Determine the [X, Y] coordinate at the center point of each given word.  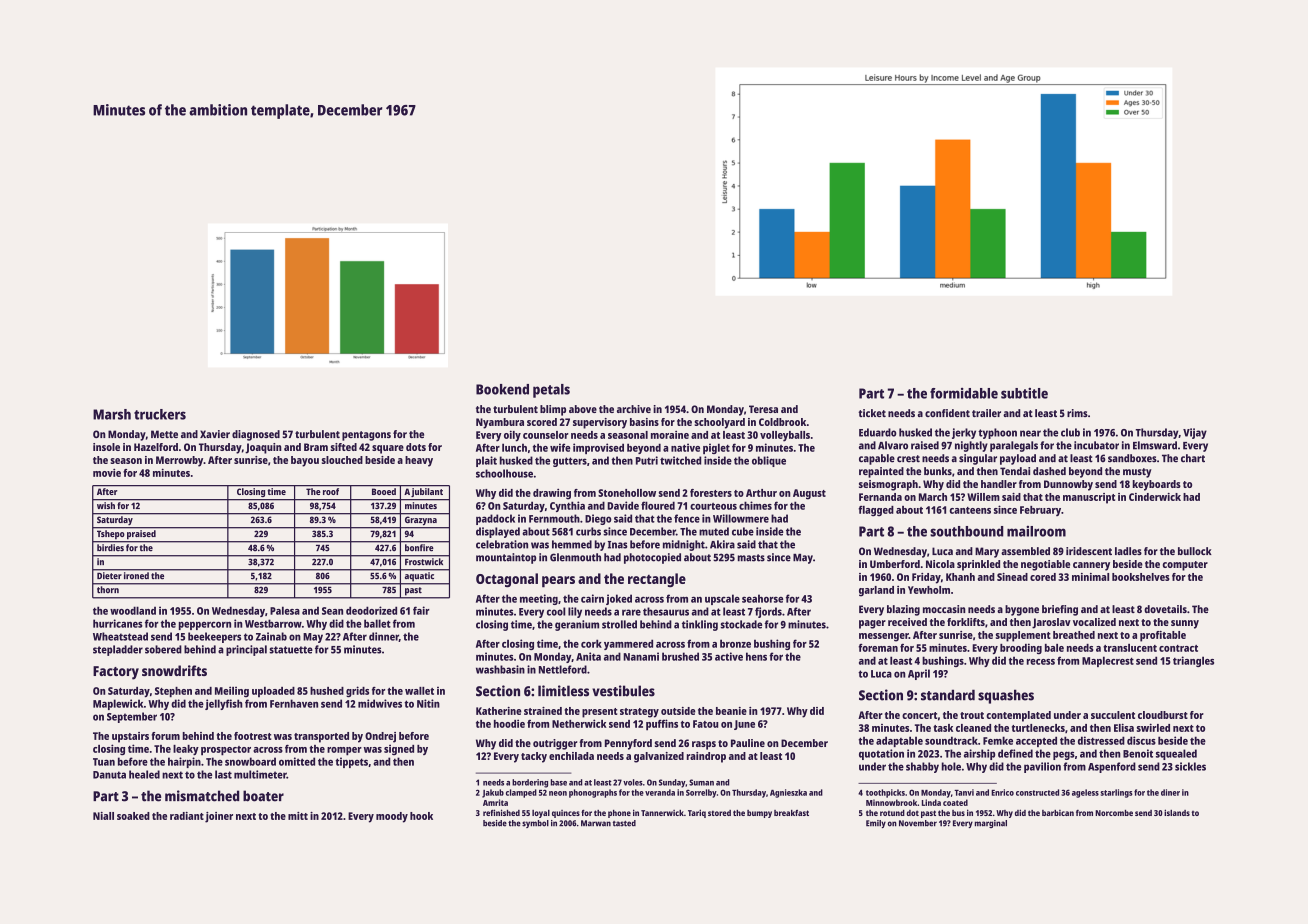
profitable [1163, 636]
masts [751, 558]
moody [392, 817]
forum [166, 736]
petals [551, 391]
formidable [964, 393]
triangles [1193, 661]
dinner [384, 637]
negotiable [1045, 565]
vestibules [623, 691]
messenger [884, 637]
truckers [160, 414]
